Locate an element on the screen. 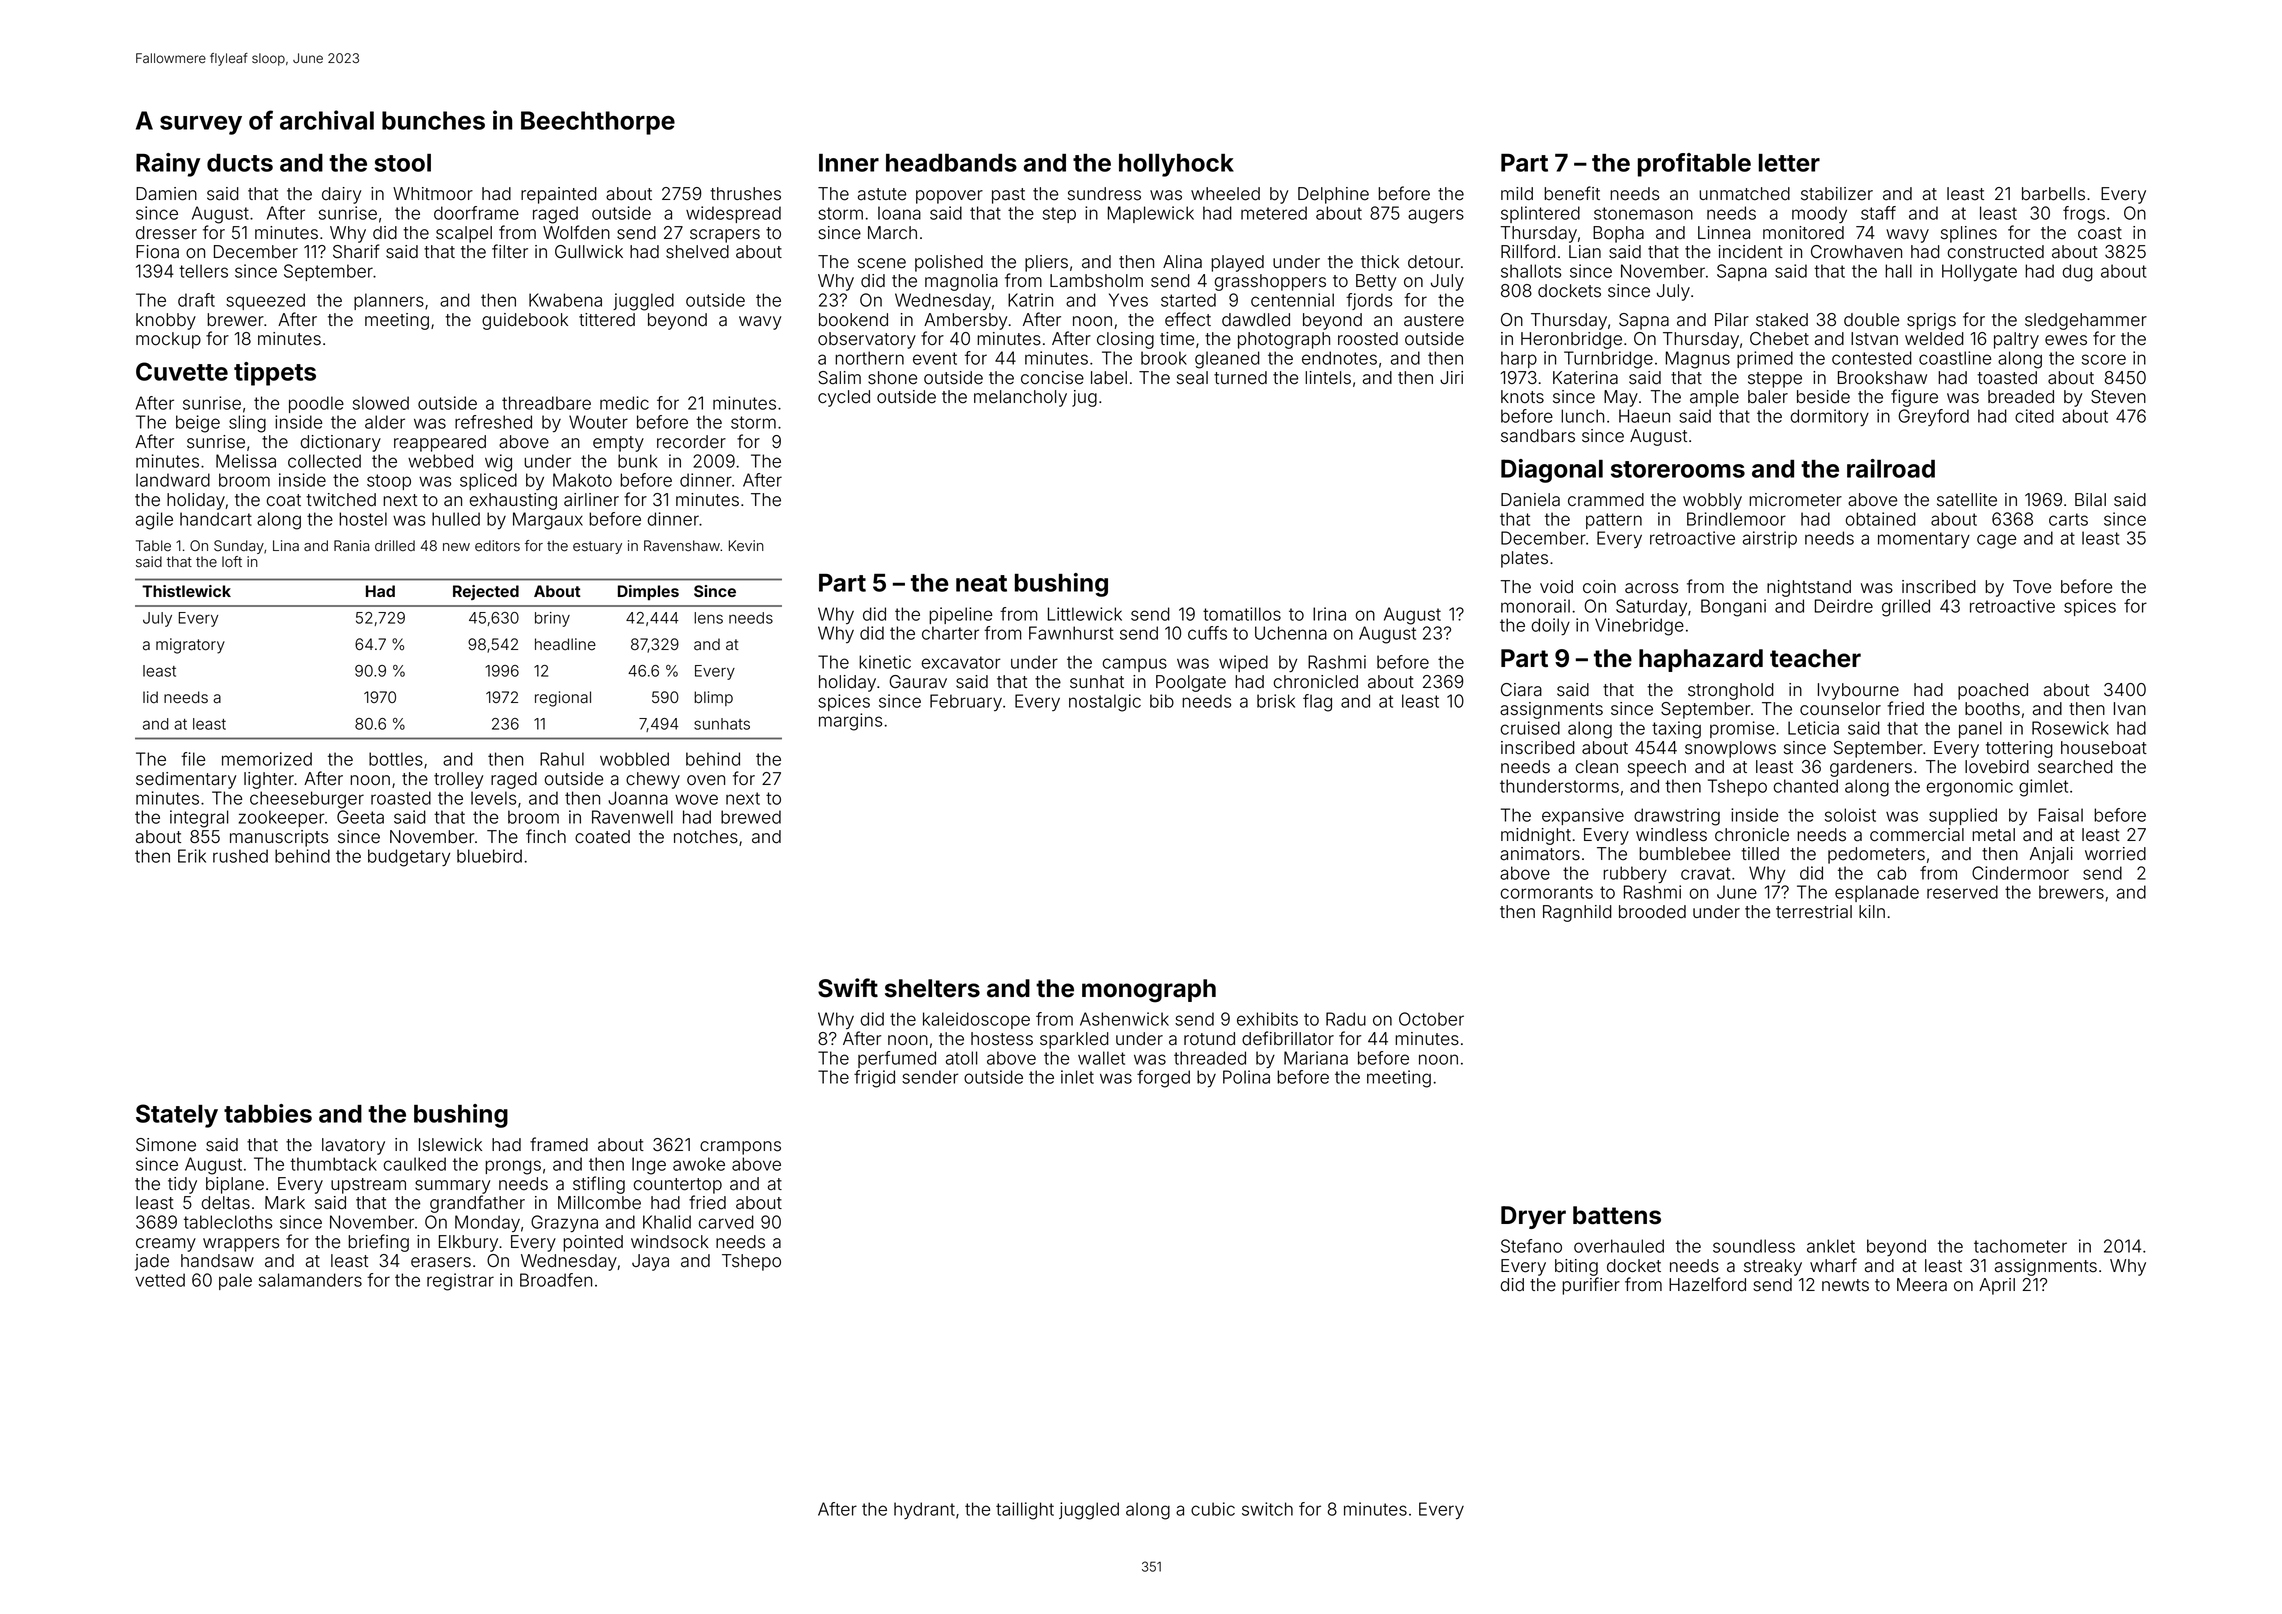 This screenshot has width=2282, height=1614. cubic is located at coordinates (1213, 1509).
